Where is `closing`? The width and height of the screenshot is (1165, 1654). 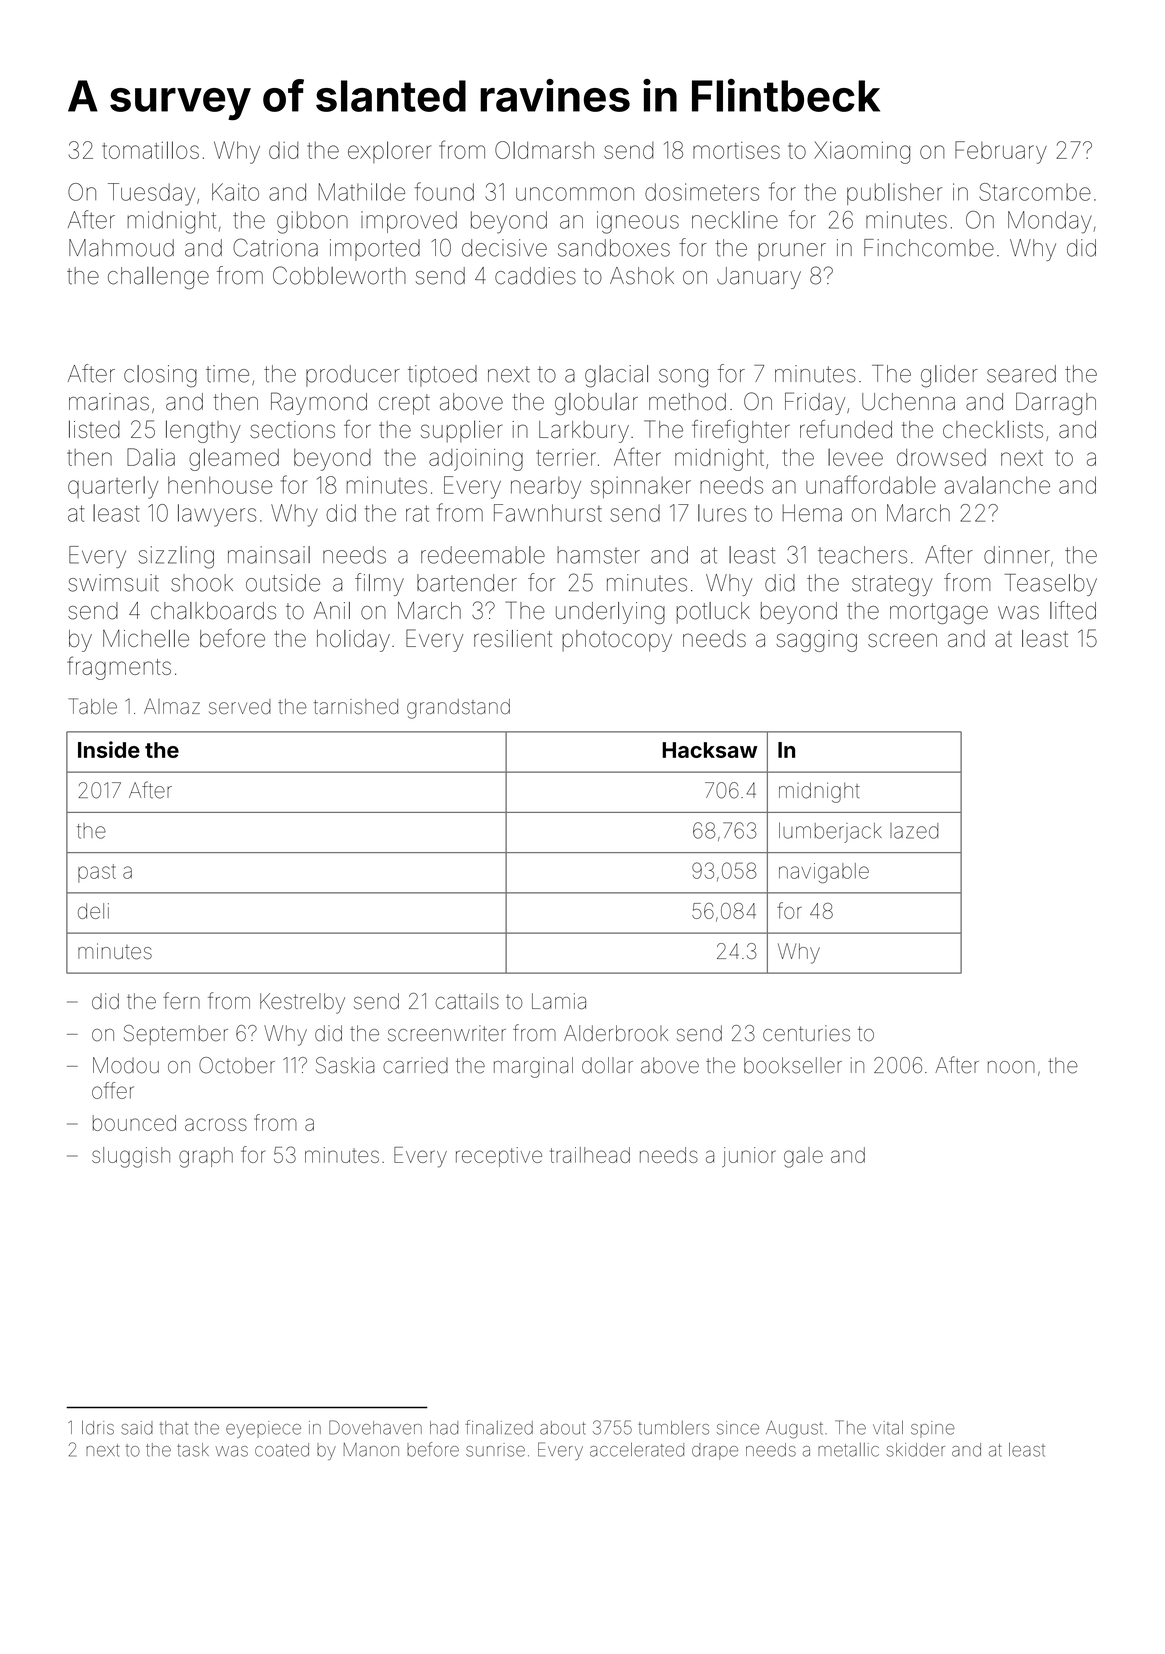
closing is located at coordinates (160, 376).
